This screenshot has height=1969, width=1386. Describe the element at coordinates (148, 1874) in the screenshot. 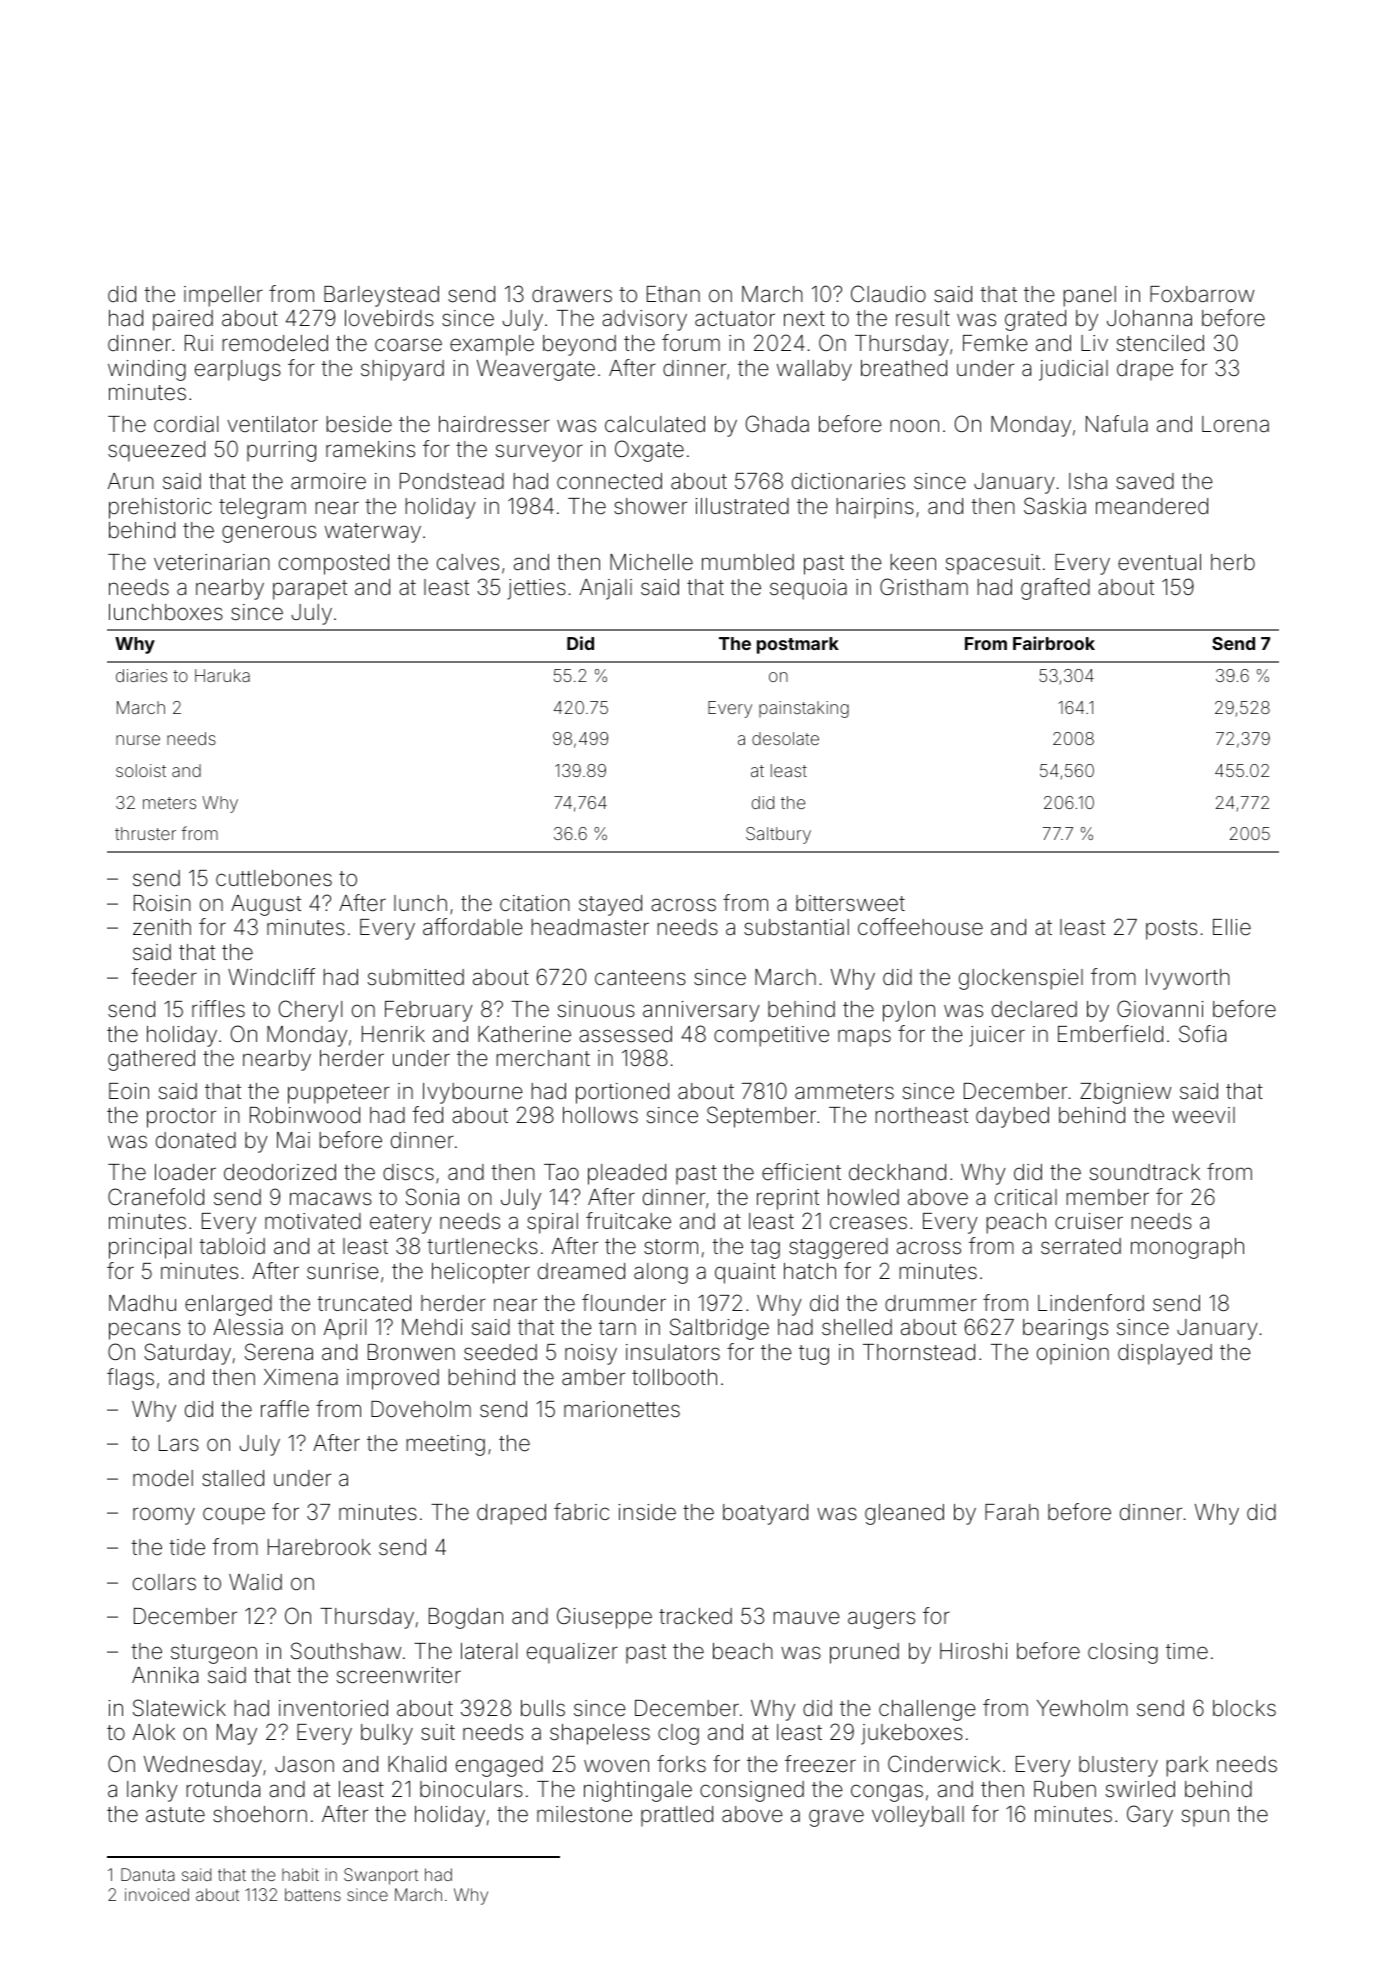

I see `Danuta` at that location.
